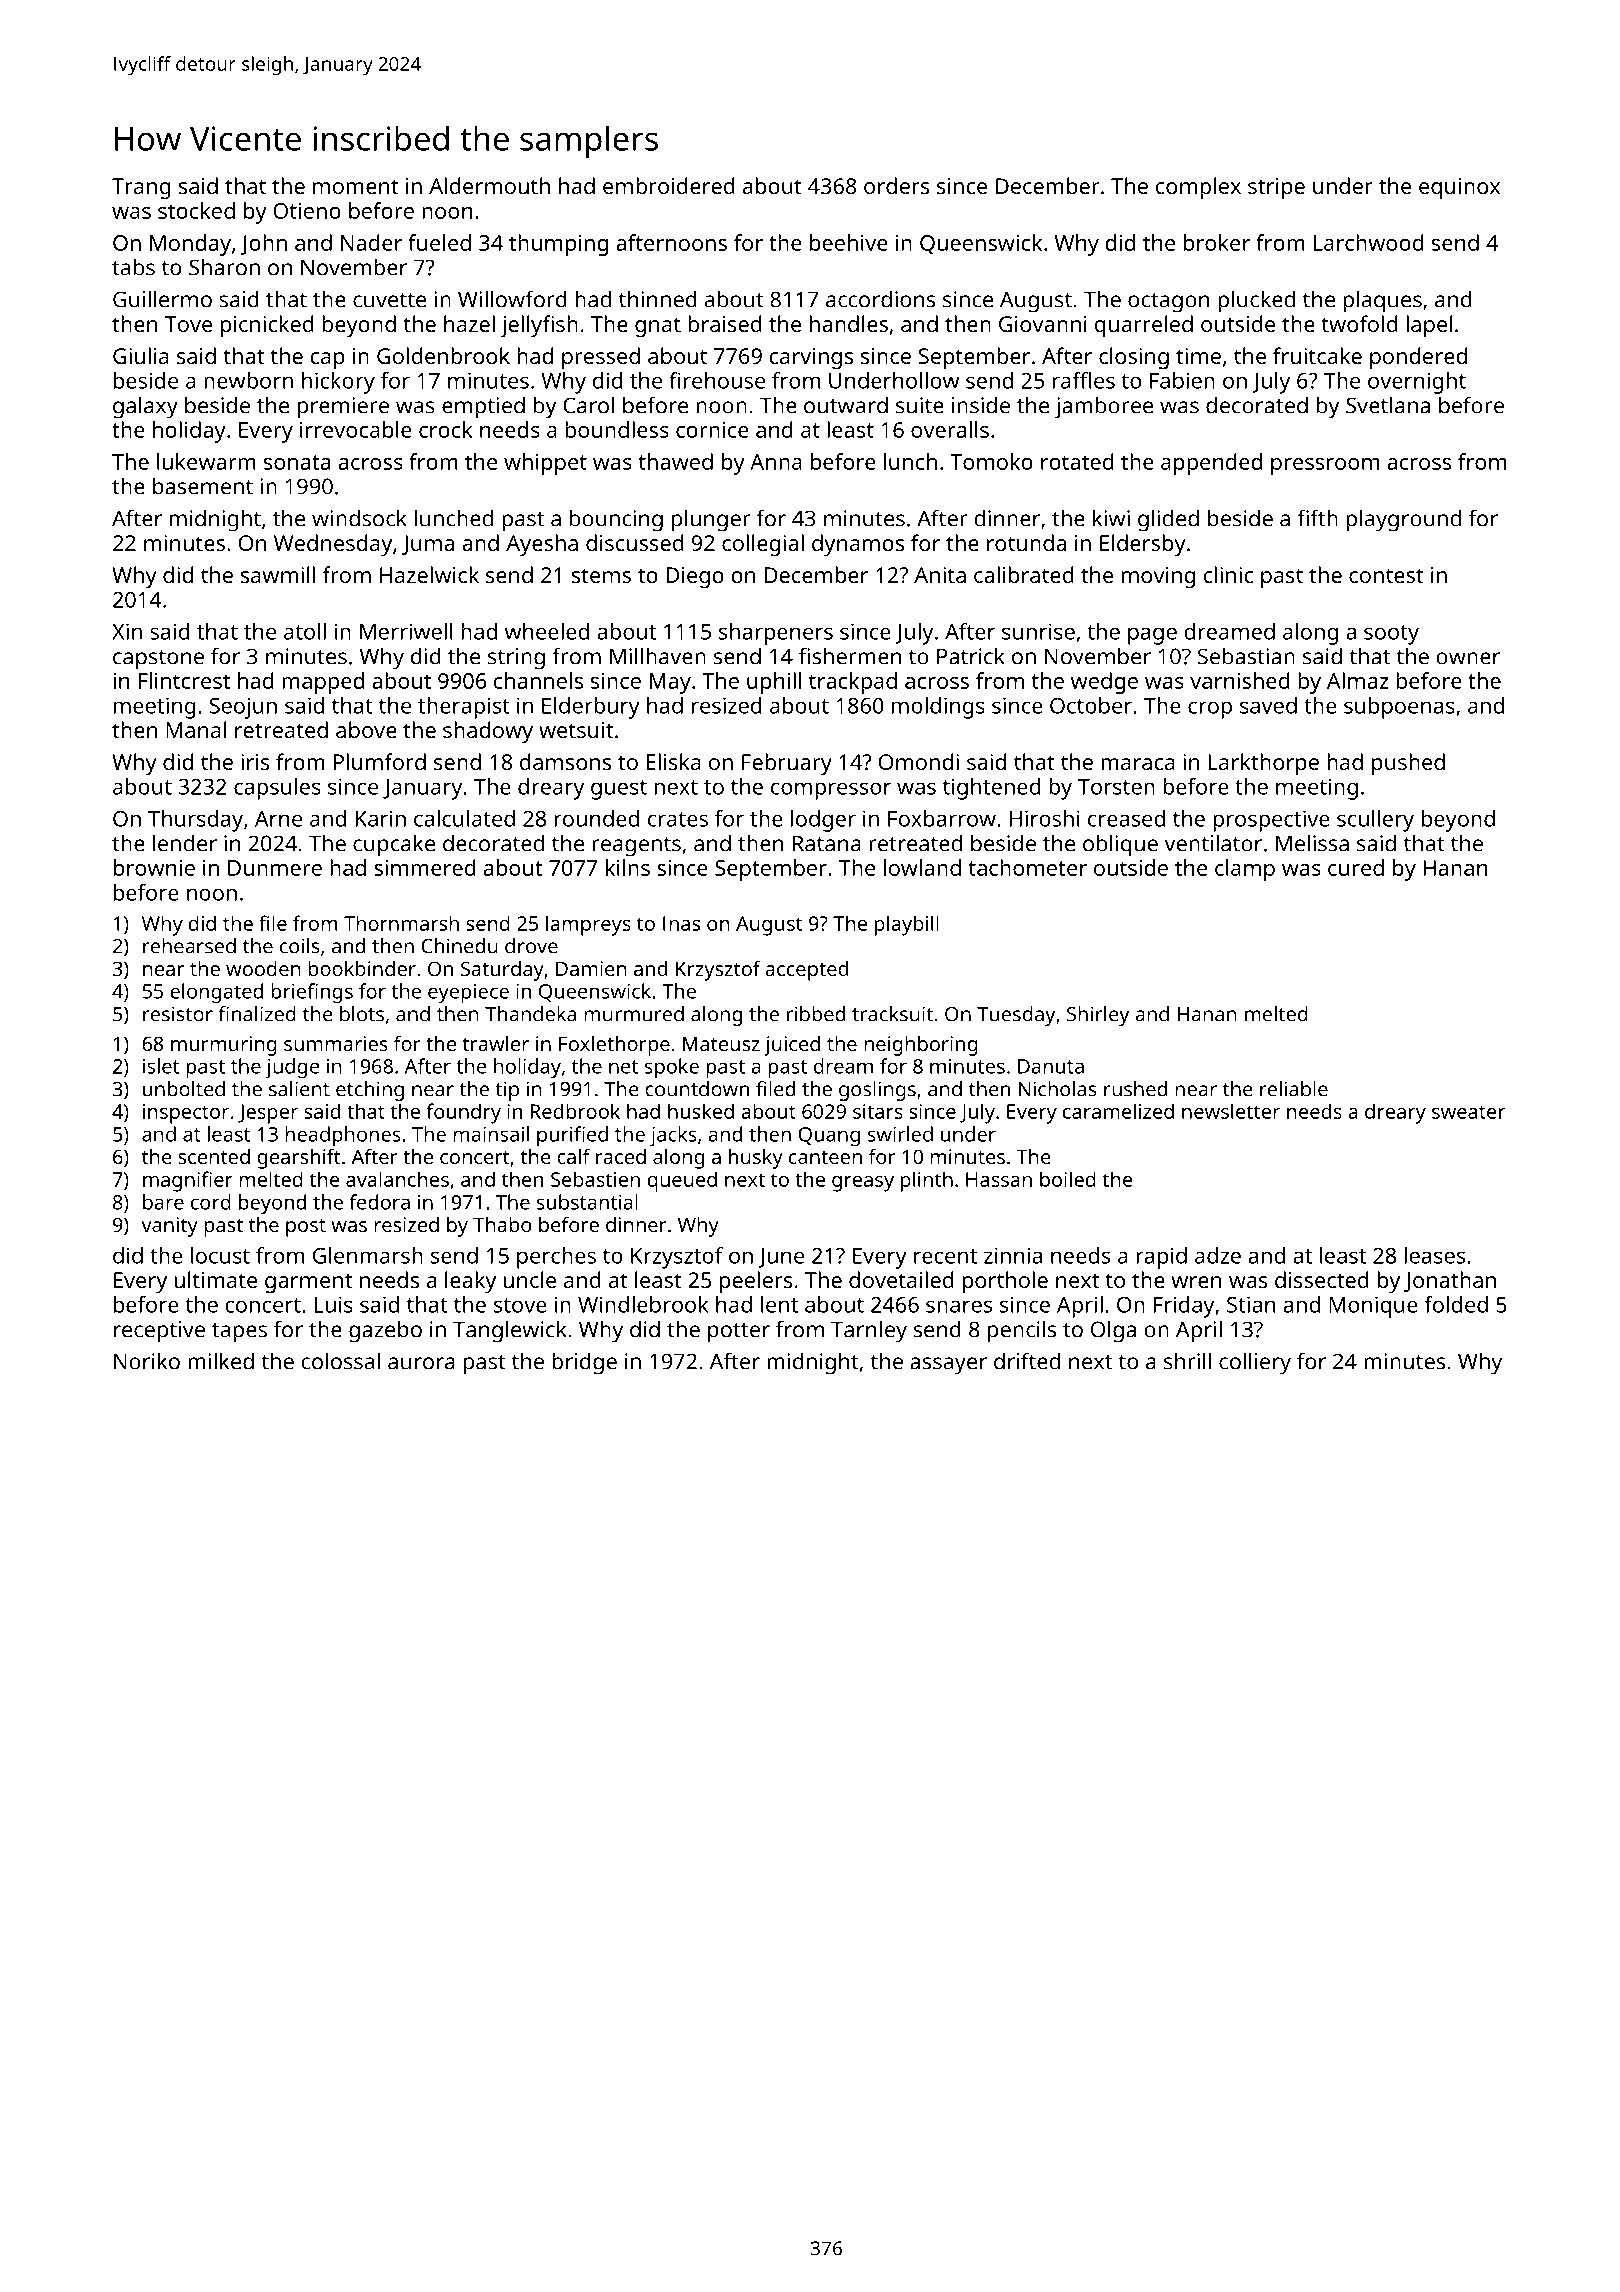 The height and width of the screenshot is (2292, 1620). I want to click on sooty, so click(1391, 635).
